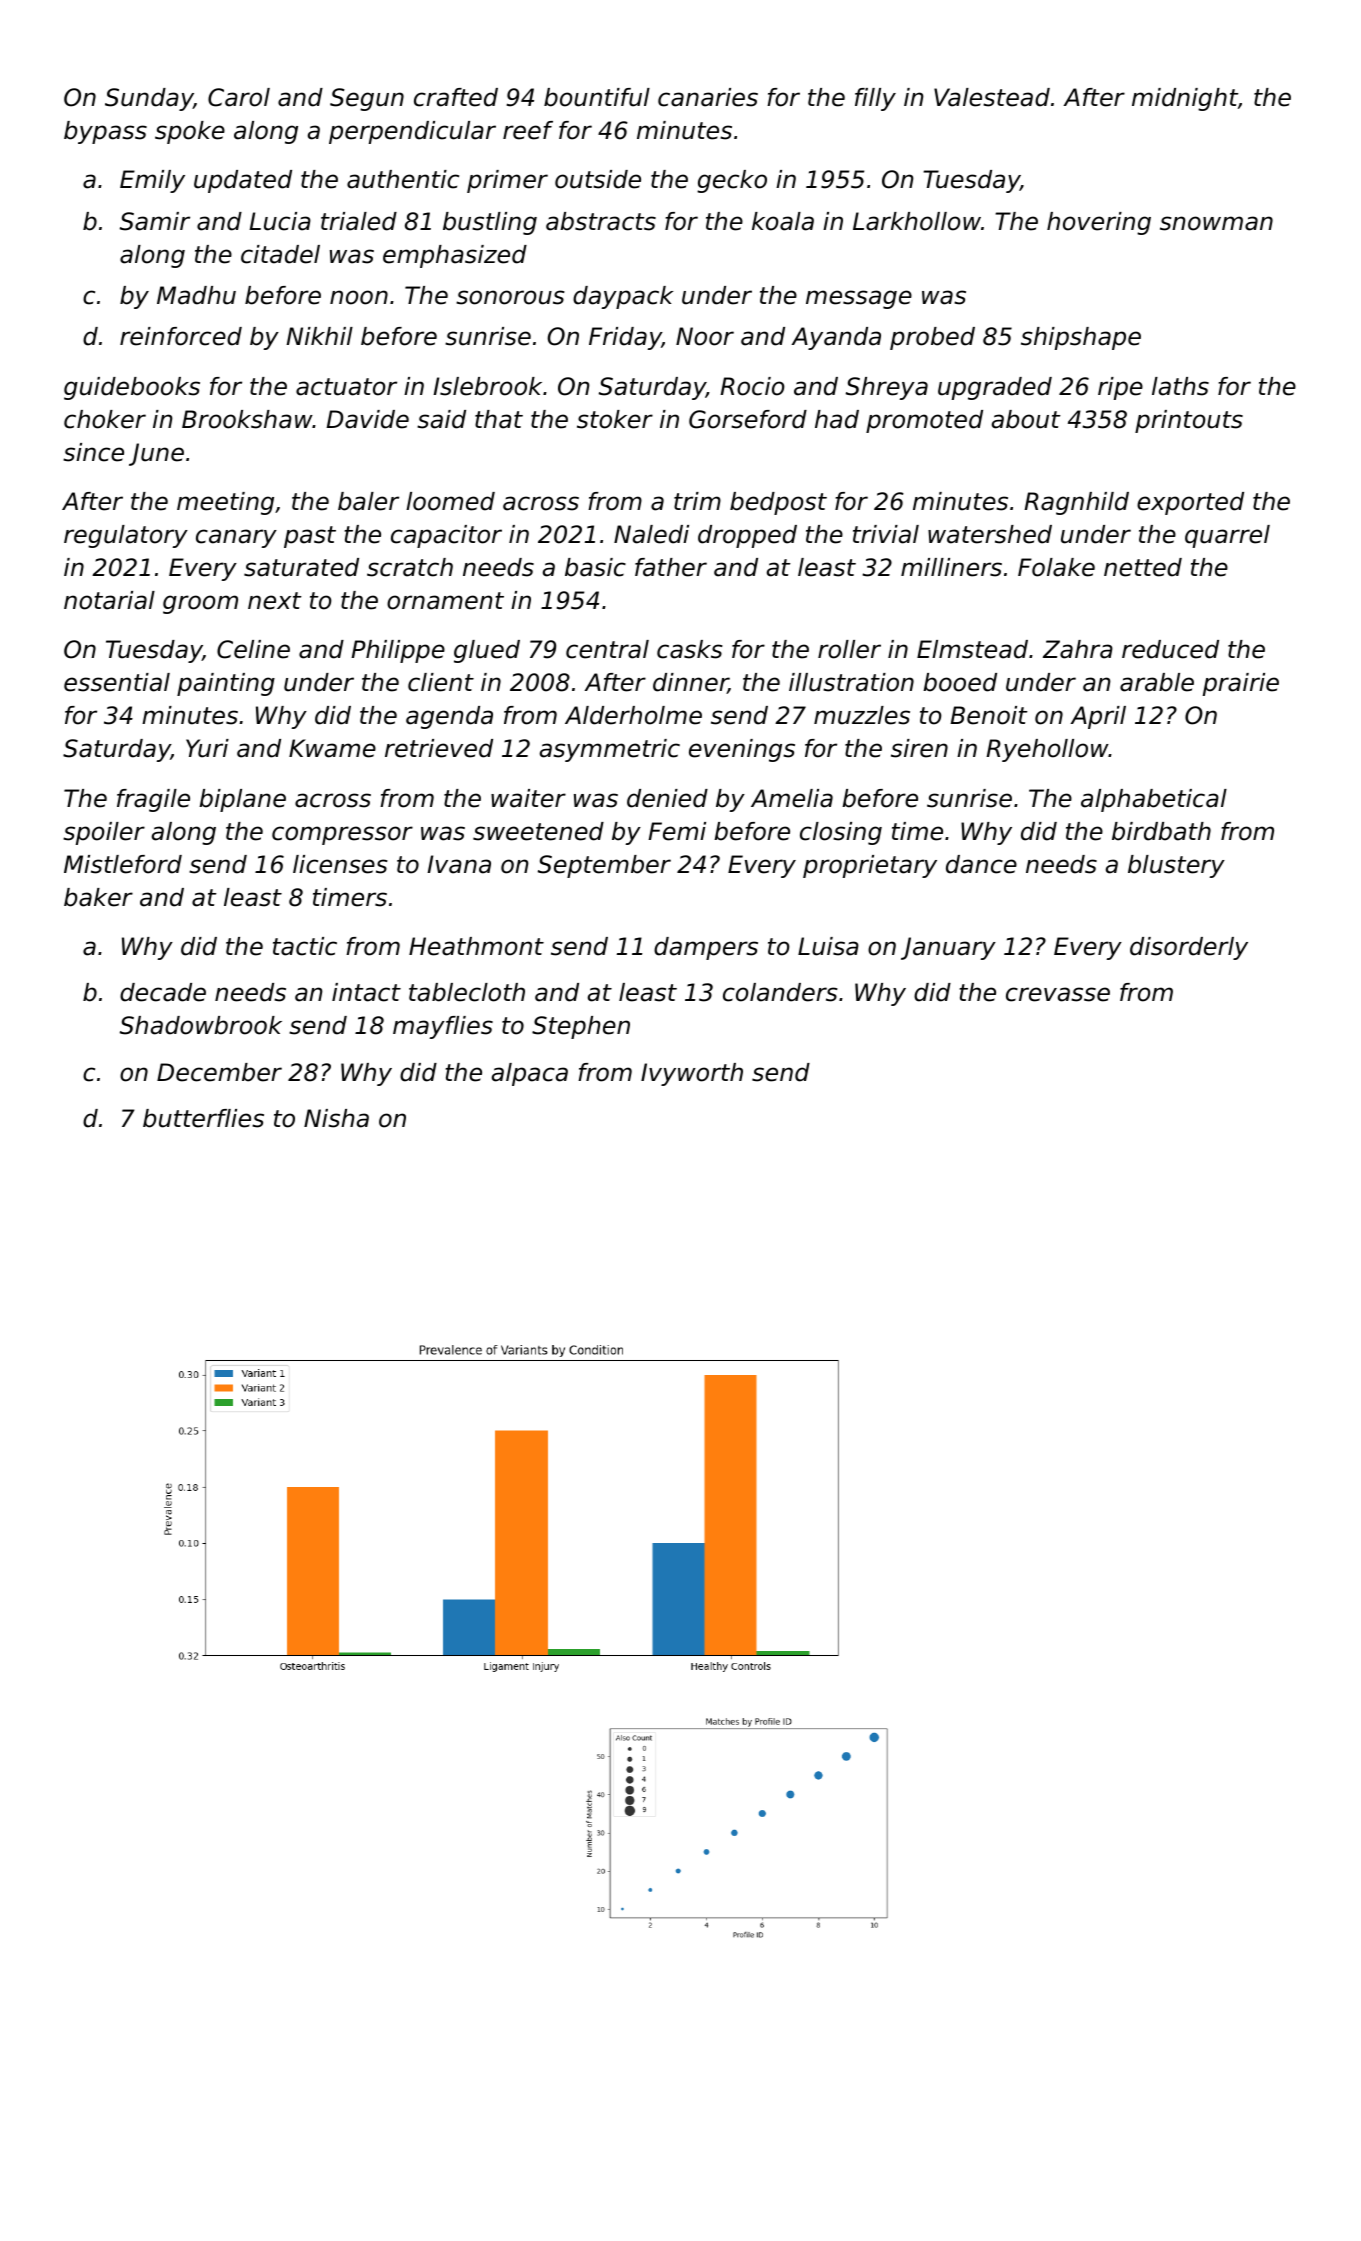 This screenshot has height=2241, width=1361. What do you see at coordinates (1120, 388) in the screenshot?
I see `ripe` at bounding box center [1120, 388].
